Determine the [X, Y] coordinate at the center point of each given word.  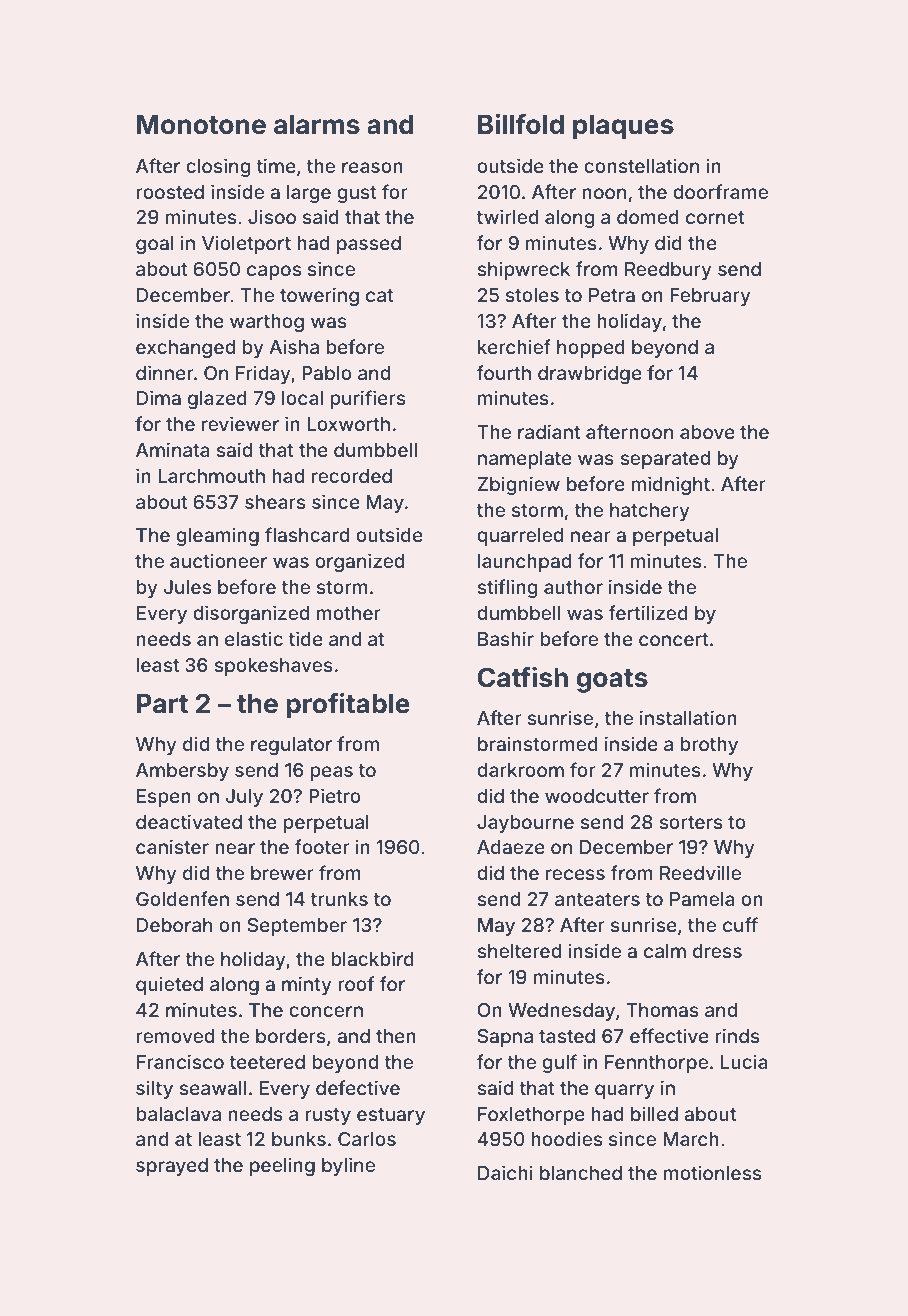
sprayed [172, 1167]
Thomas [662, 1010]
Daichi [505, 1172]
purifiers [367, 399]
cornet [715, 217]
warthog [267, 323]
